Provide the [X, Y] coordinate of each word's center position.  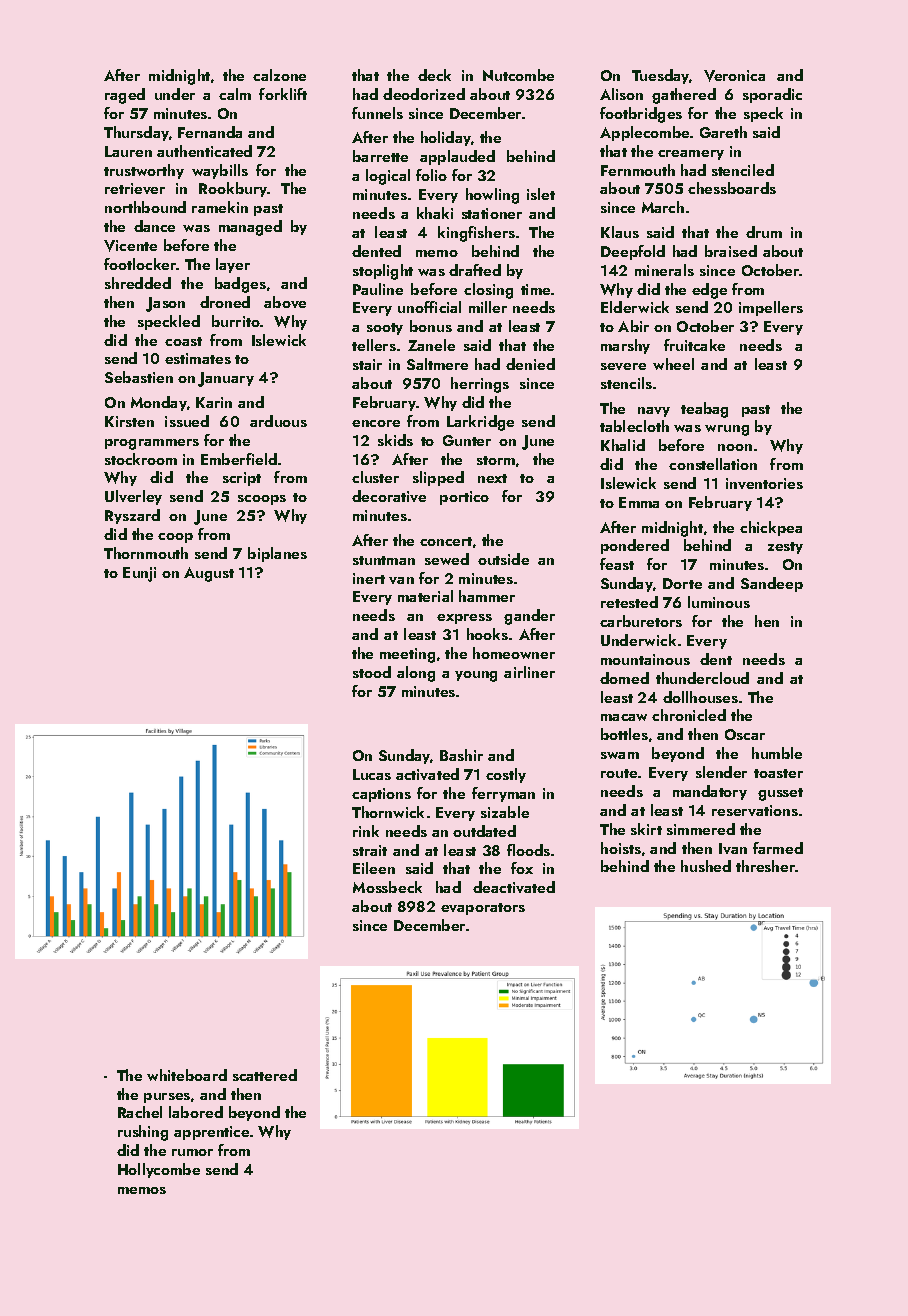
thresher [765, 866]
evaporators [483, 909]
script [242, 479]
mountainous [645, 659]
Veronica [734, 76]
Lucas [372, 774]
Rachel [140, 1112]
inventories [764, 483]
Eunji [139, 574]
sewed [447, 559]
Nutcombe [518, 75]
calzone [279, 75]
